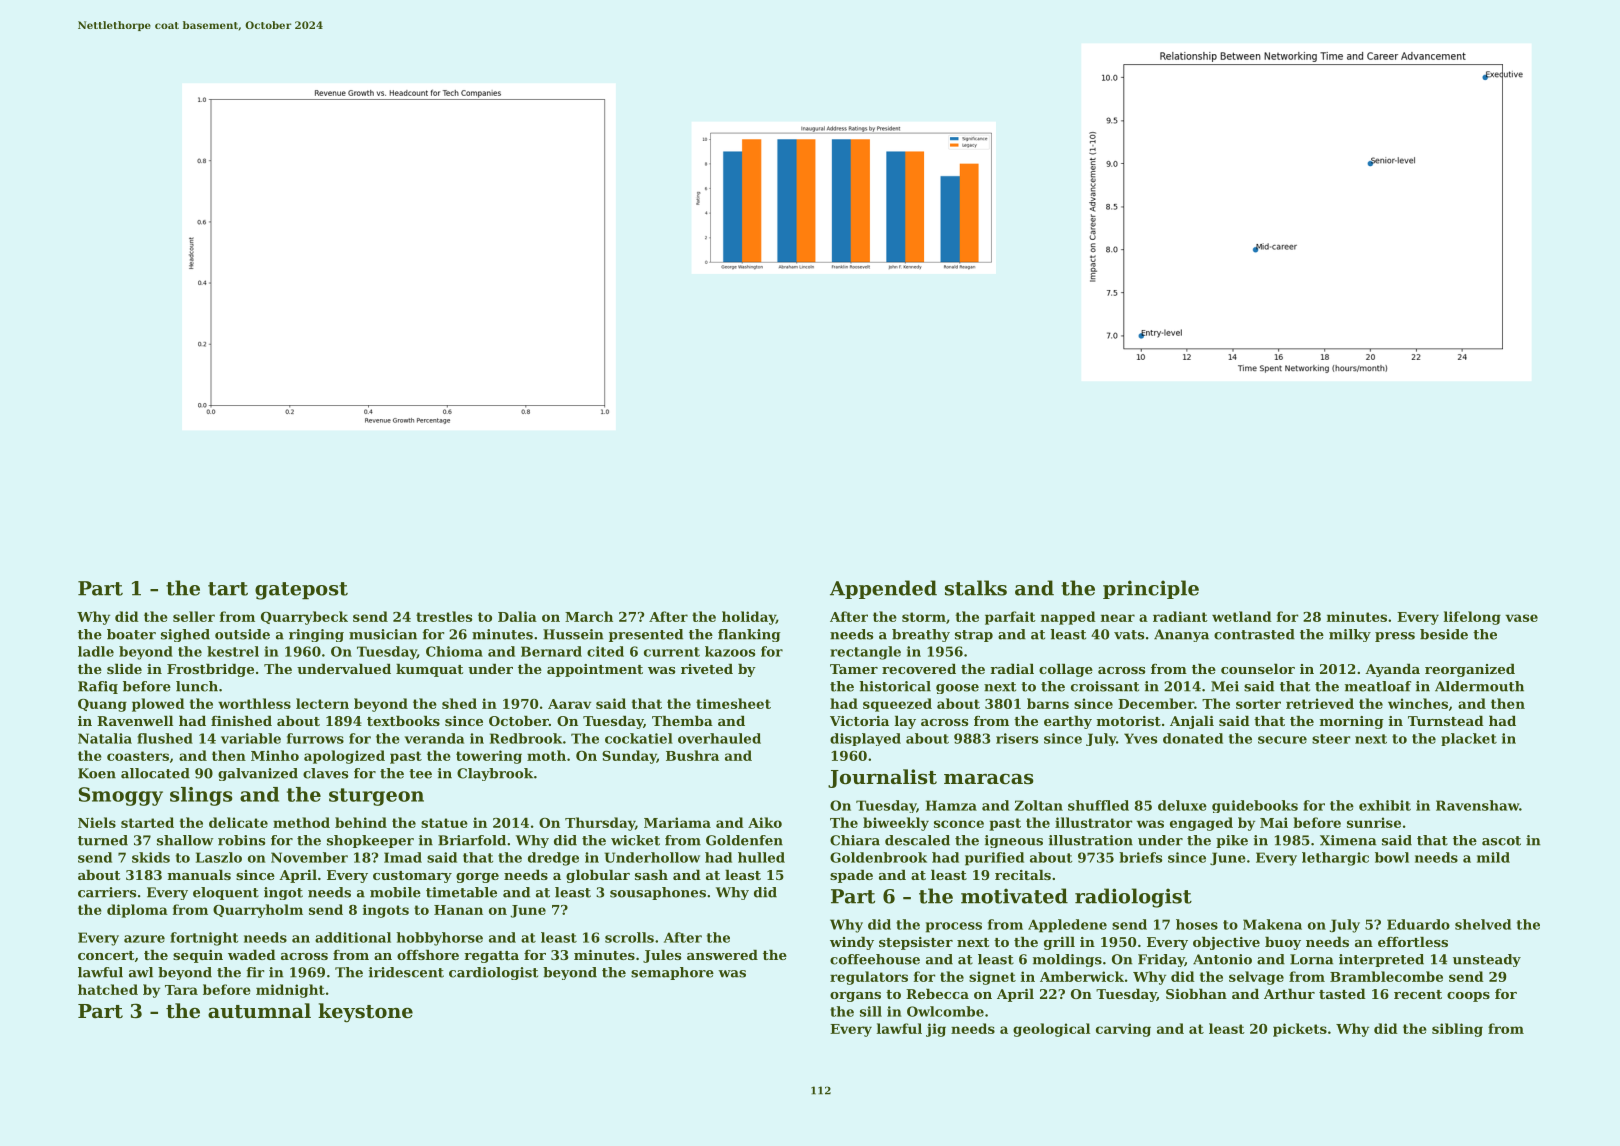 The width and height of the document is (1620, 1146). What do you see at coordinates (406, 972) in the document?
I see `iridescent` at bounding box center [406, 972].
